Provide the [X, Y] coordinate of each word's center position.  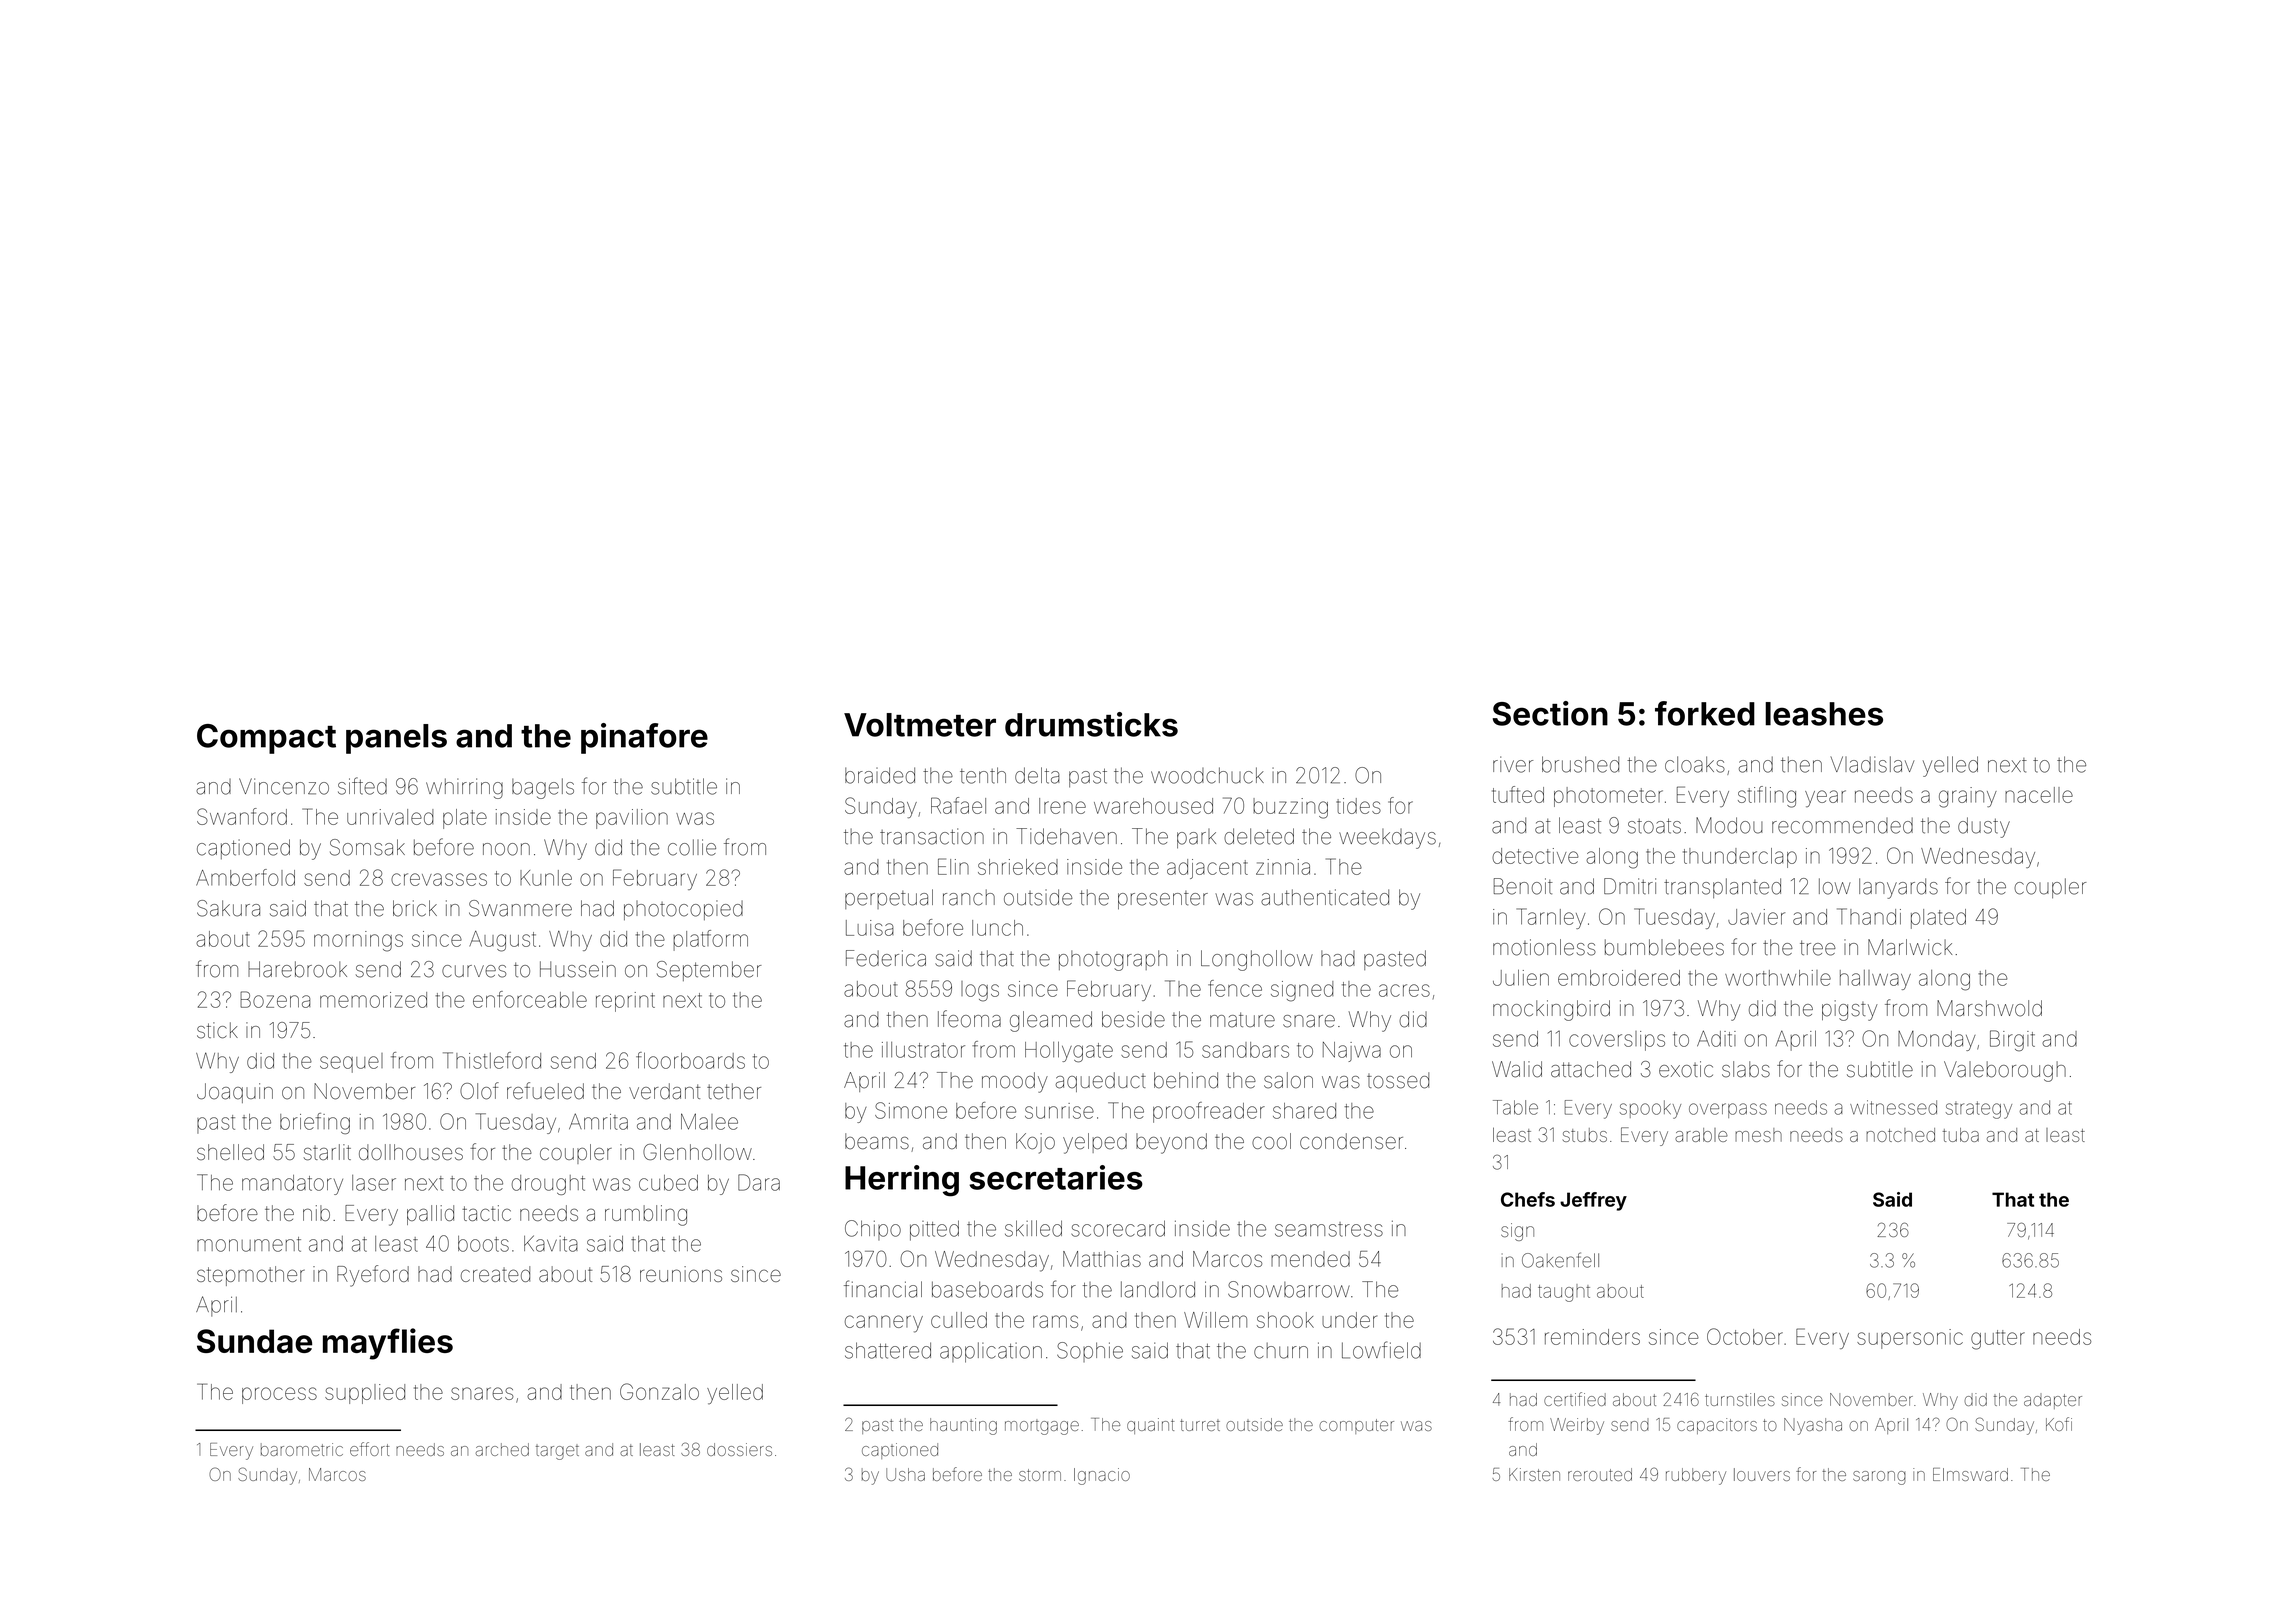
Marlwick [1910, 947]
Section [1550, 713]
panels [396, 739]
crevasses [439, 879]
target [557, 1452]
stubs [1585, 1135]
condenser [1351, 1141]
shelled [230, 1152]
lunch [997, 928]
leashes [1824, 714]
